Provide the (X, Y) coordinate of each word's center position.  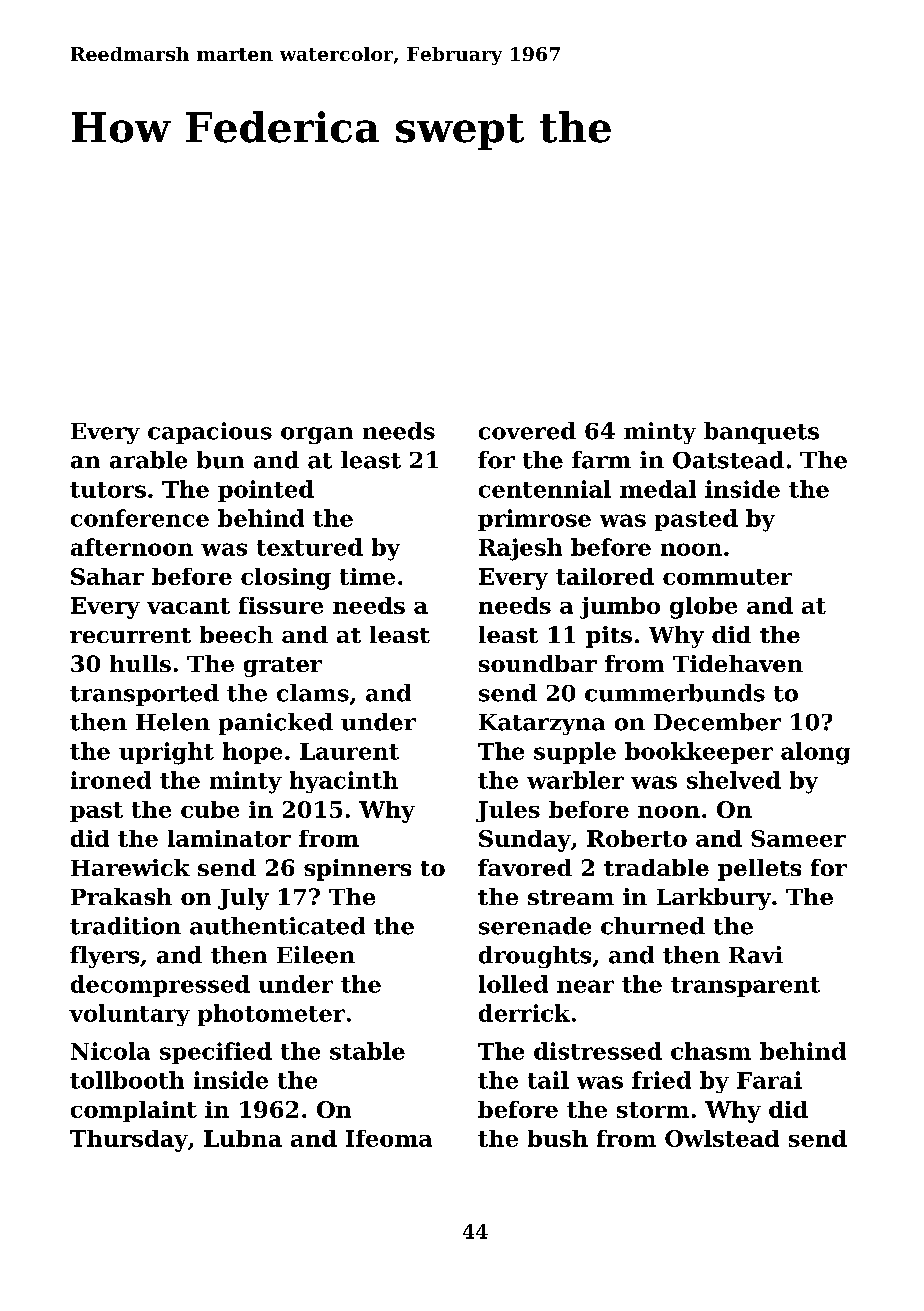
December (717, 722)
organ (317, 435)
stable (367, 1051)
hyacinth (344, 782)
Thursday (129, 1141)
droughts (535, 957)
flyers (104, 957)
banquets (761, 433)
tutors (108, 490)
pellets (759, 870)
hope (252, 753)
